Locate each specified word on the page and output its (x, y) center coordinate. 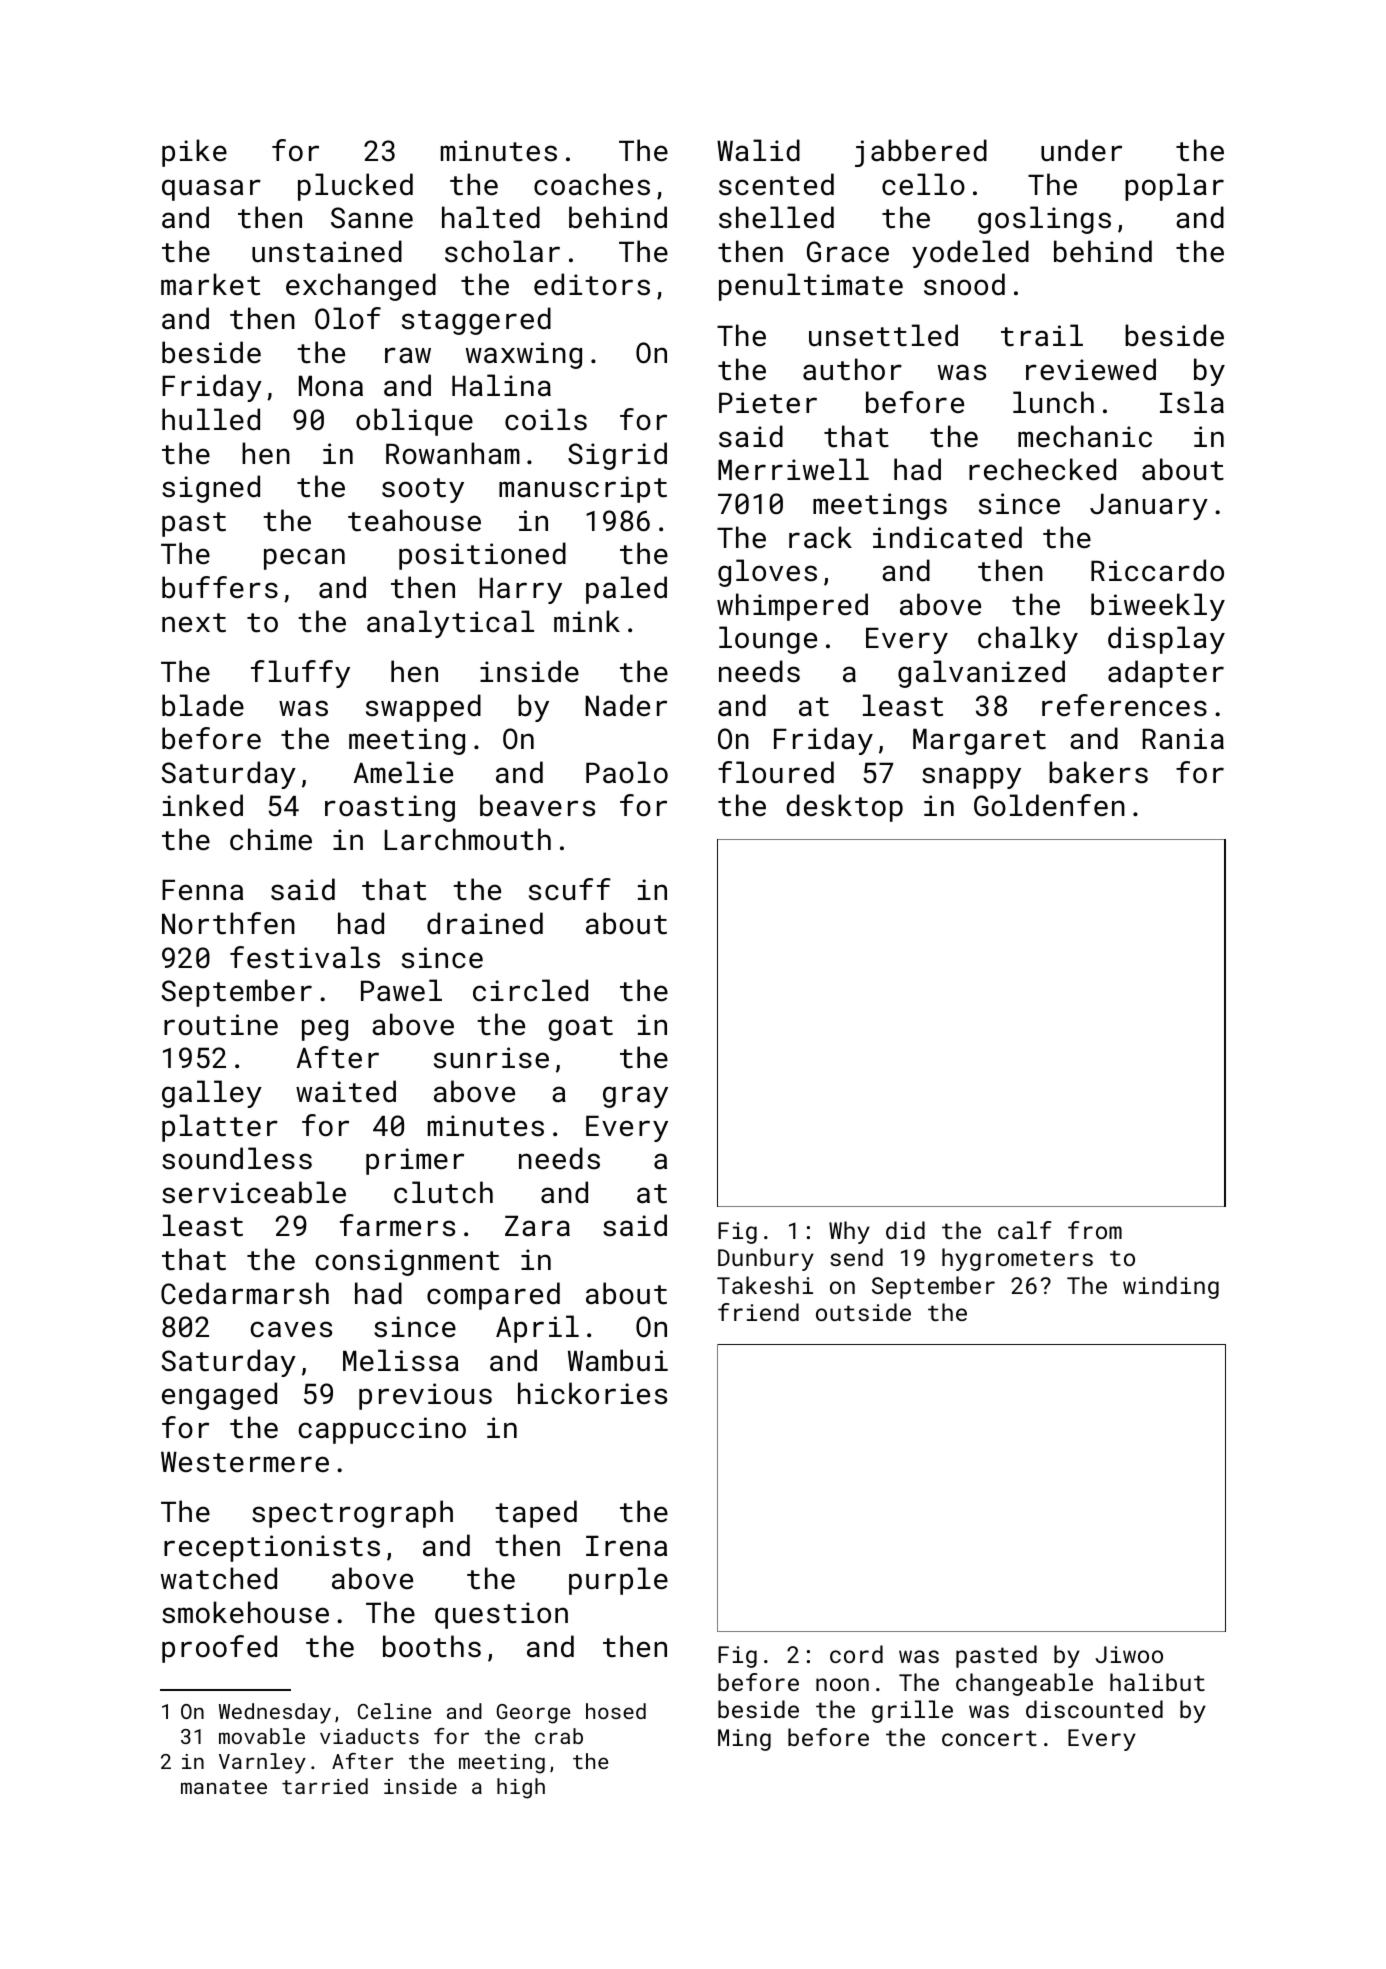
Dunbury (766, 1259)
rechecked (1042, 469)
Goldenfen (1049, 805)
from (1095, 1230)
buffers (220, 587)
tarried (325, 1786)
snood (964, 284)
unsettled (883, 335)
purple (618, 1581)
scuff (570, 889)
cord (856, 1654)
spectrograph (352, 1514)
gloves (767, 573)
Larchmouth (468, 839)
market (210, 284)
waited (346, 1091)
